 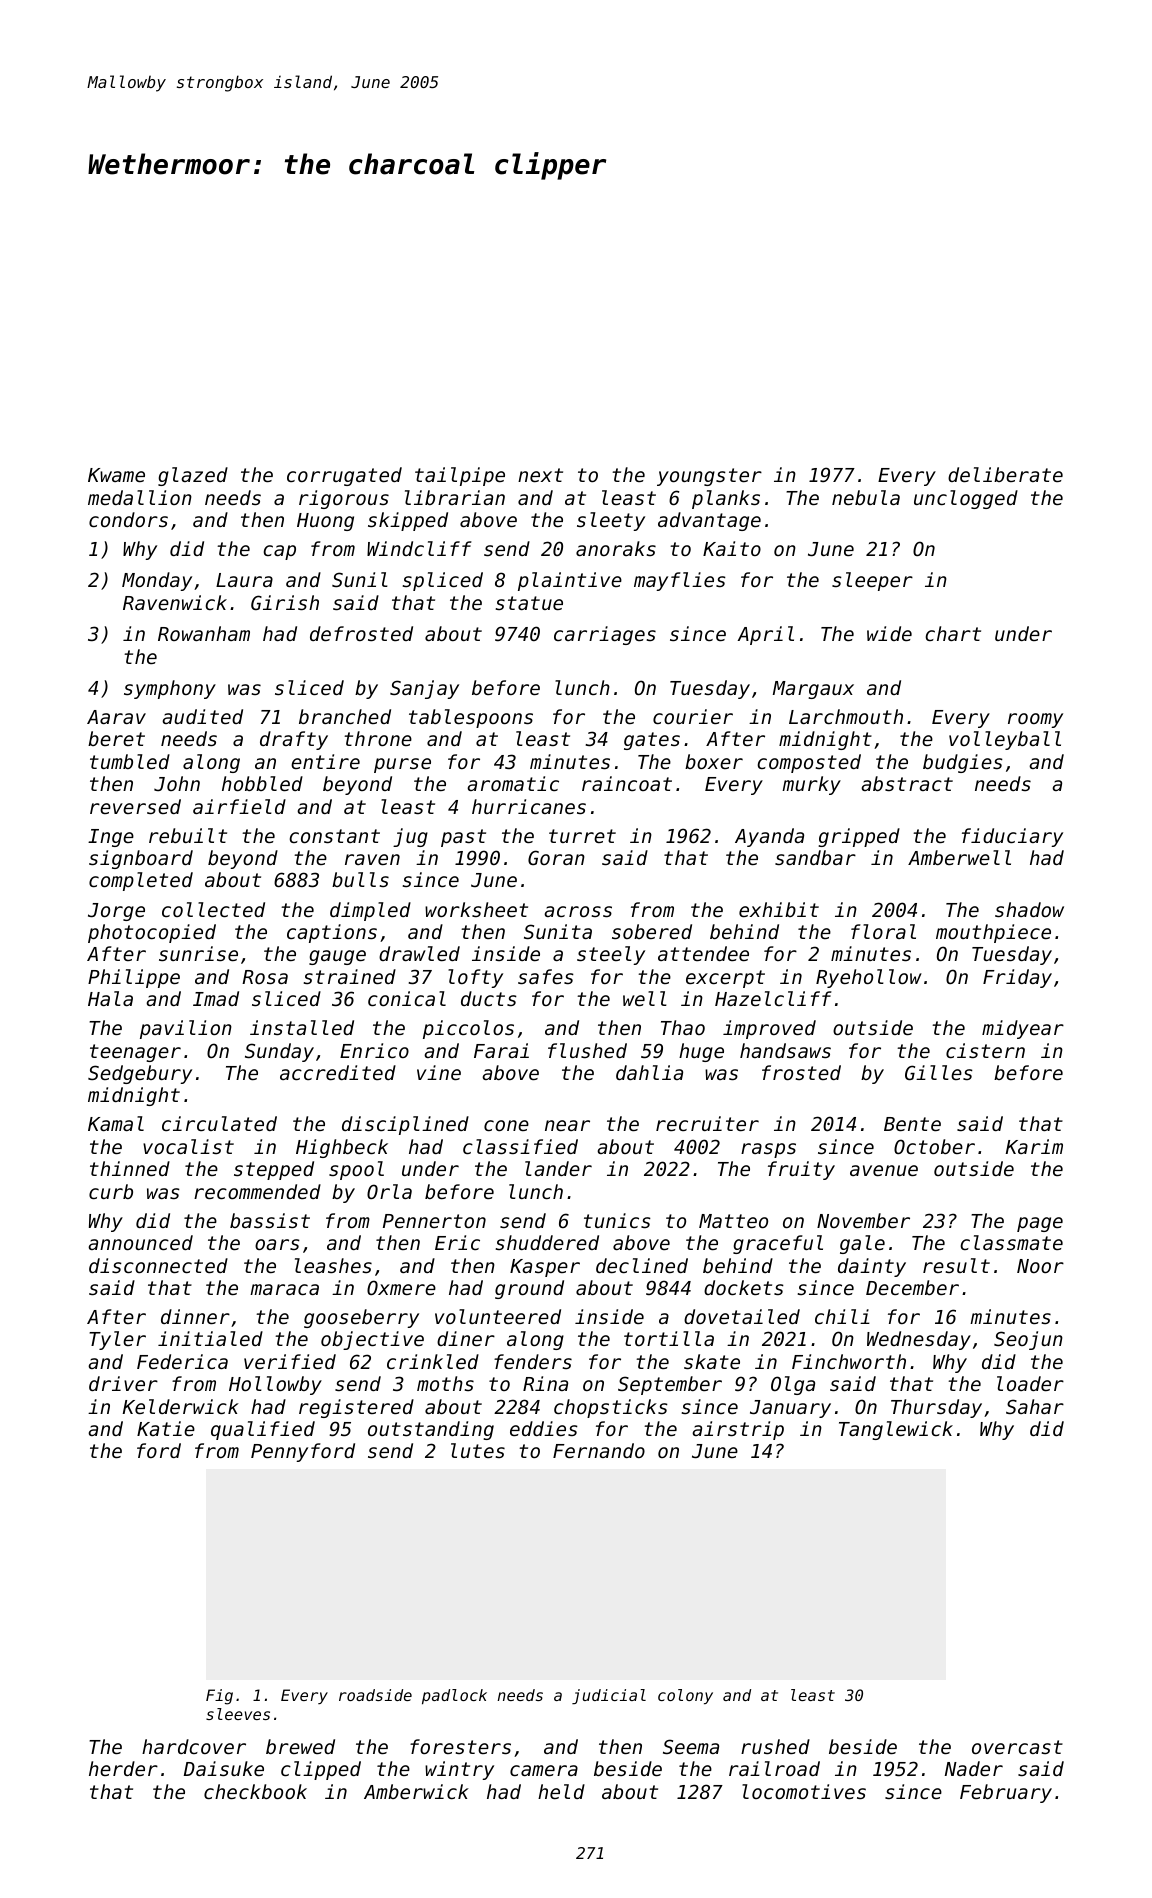 What do you see at coordinates (195, 1316) in the screenshot?
I see `dinner` at bounding box center [195, 1316].
